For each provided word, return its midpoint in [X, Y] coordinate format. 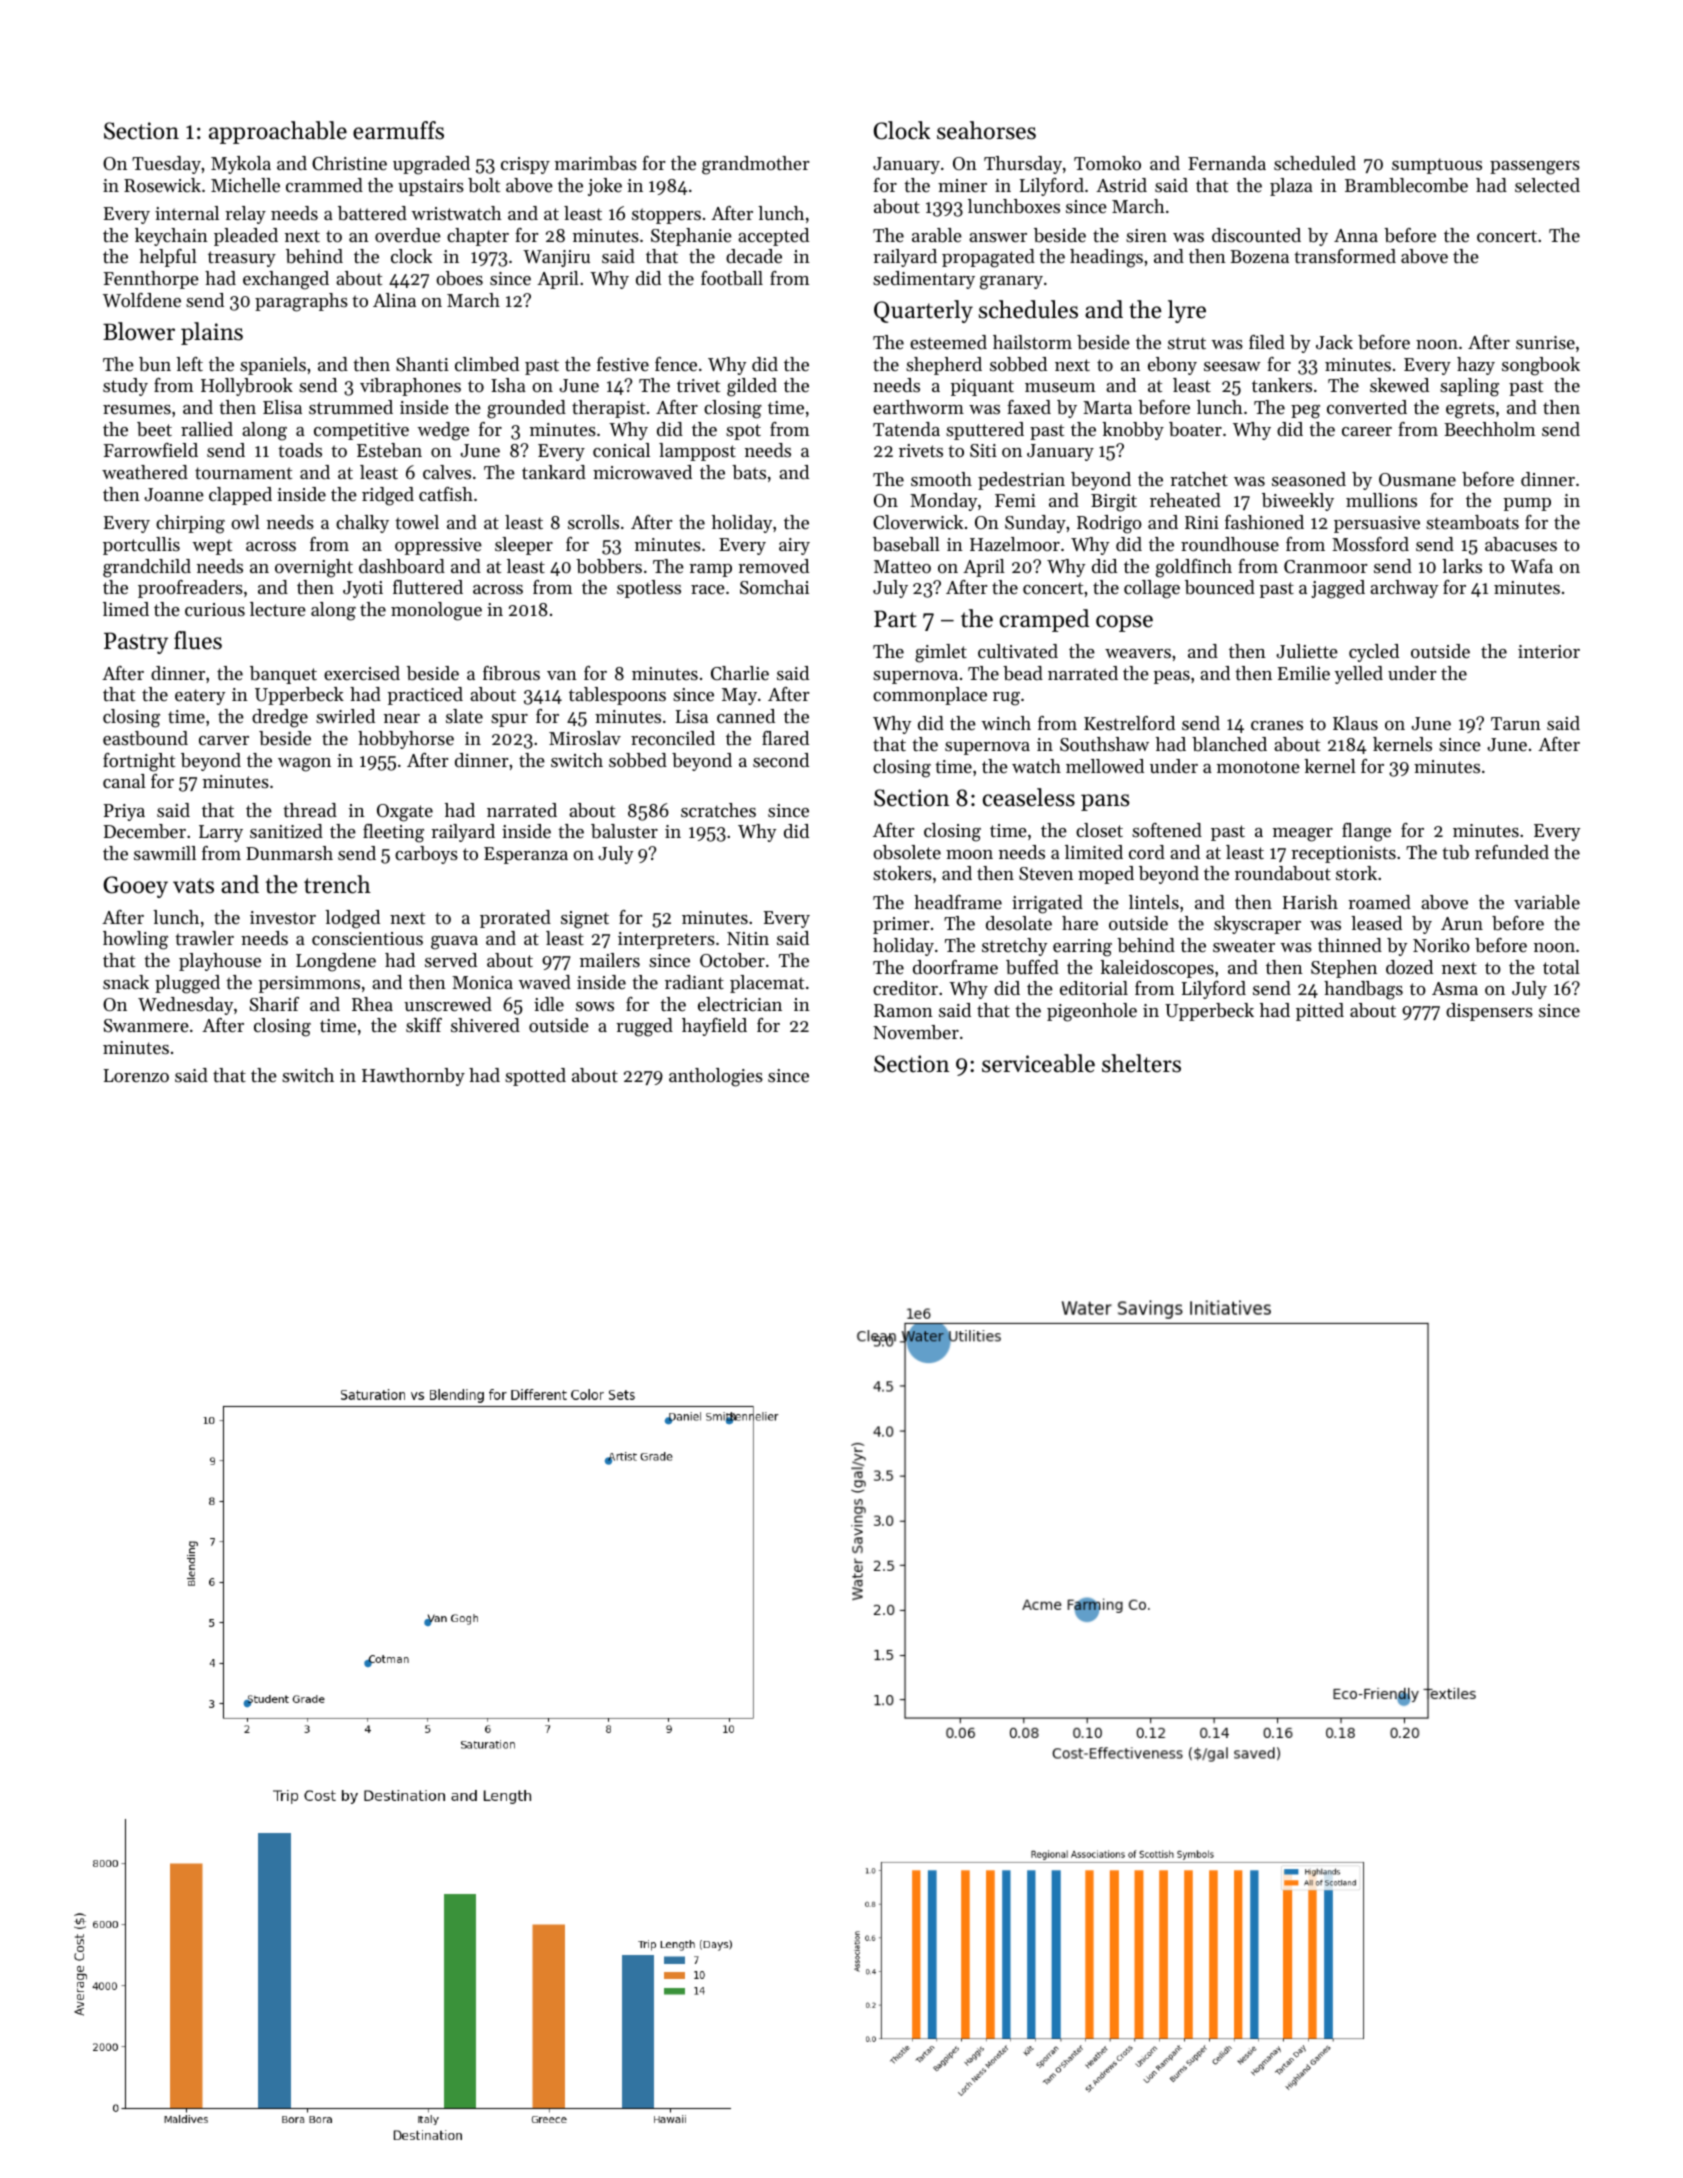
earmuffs [398, 130]
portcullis [141, 546]
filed [1267, 342]
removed [773, 566]
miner [962, 185]
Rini [1202, 522]
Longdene [336, 962]
